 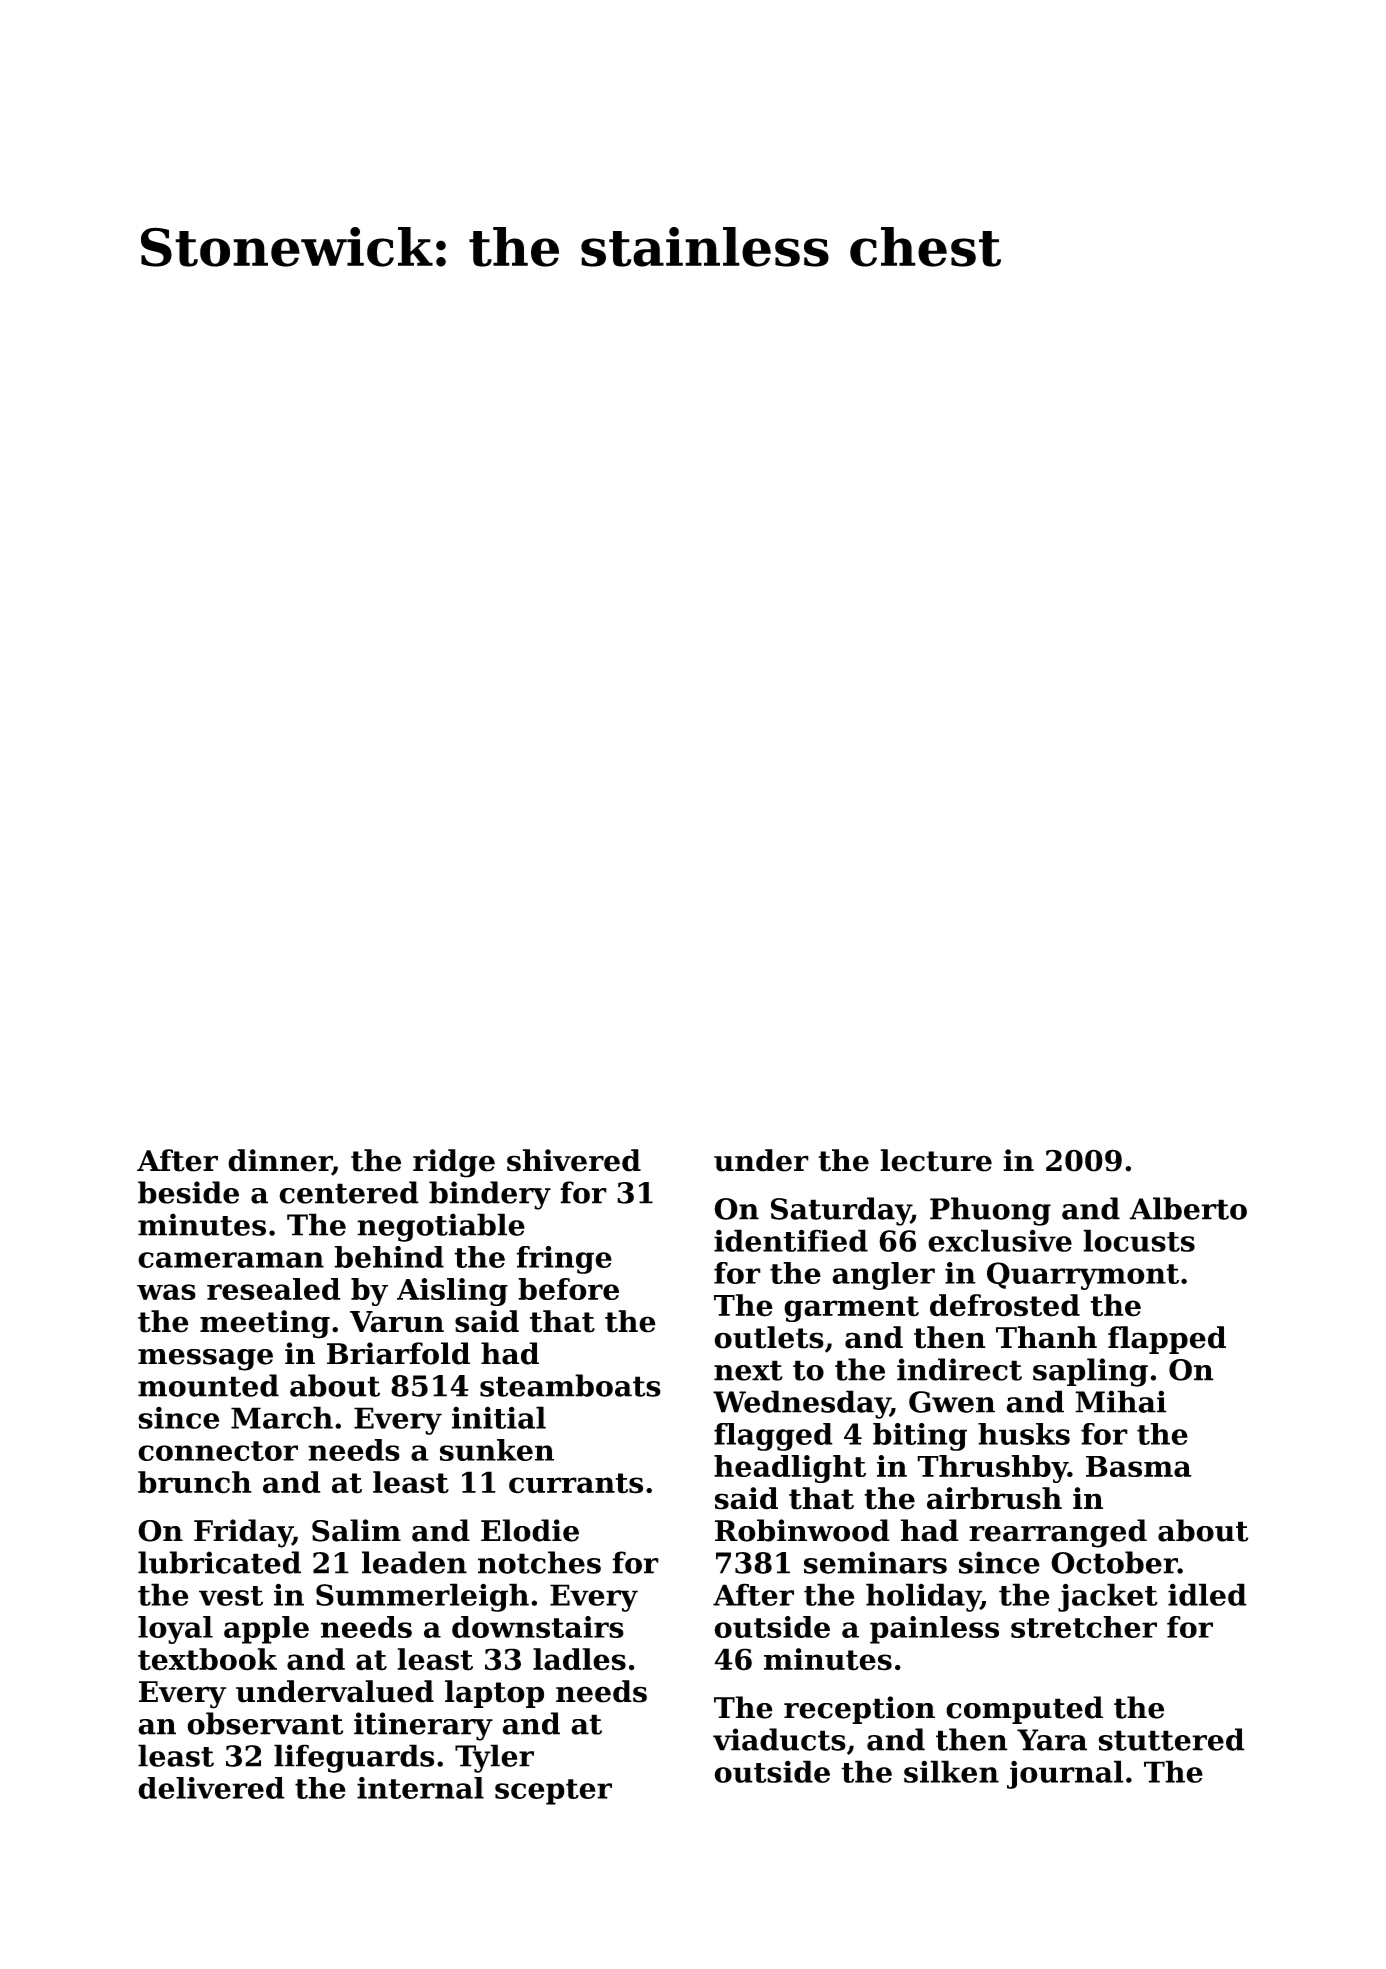 I want to click on message, so click(x=205, y=1360).
